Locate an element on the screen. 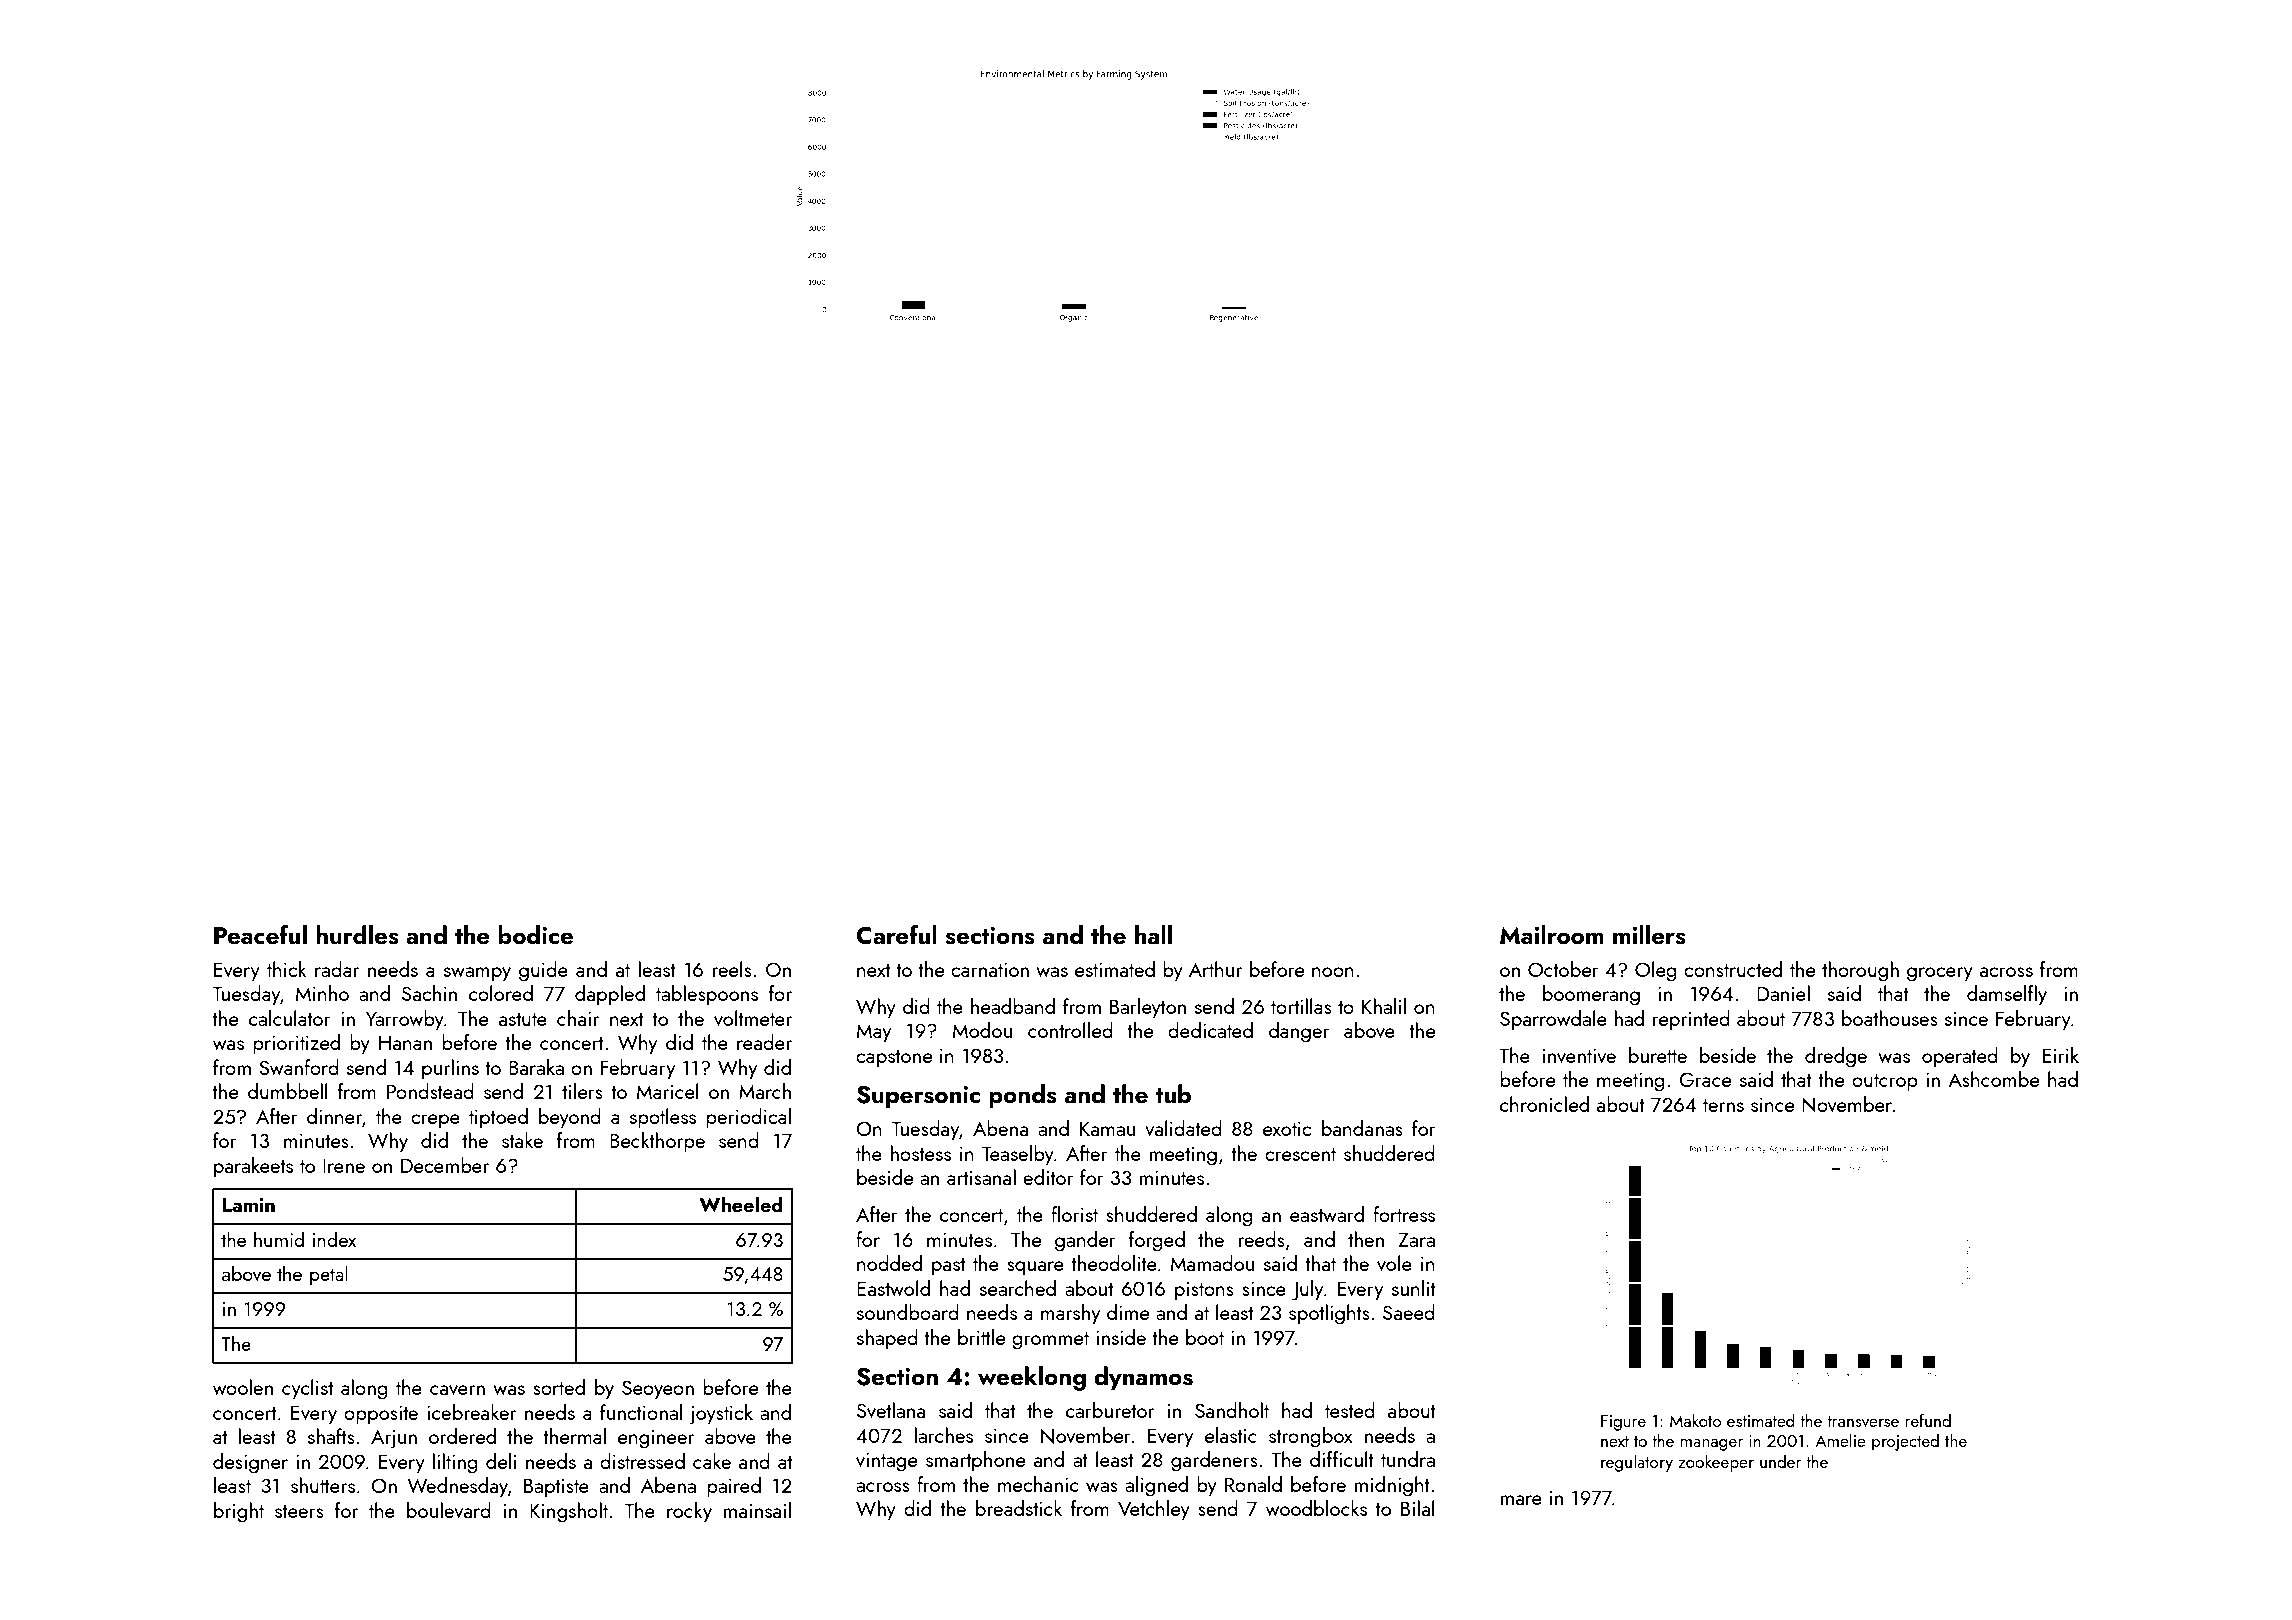  mainsail is located at coordinates (757, 1510).
